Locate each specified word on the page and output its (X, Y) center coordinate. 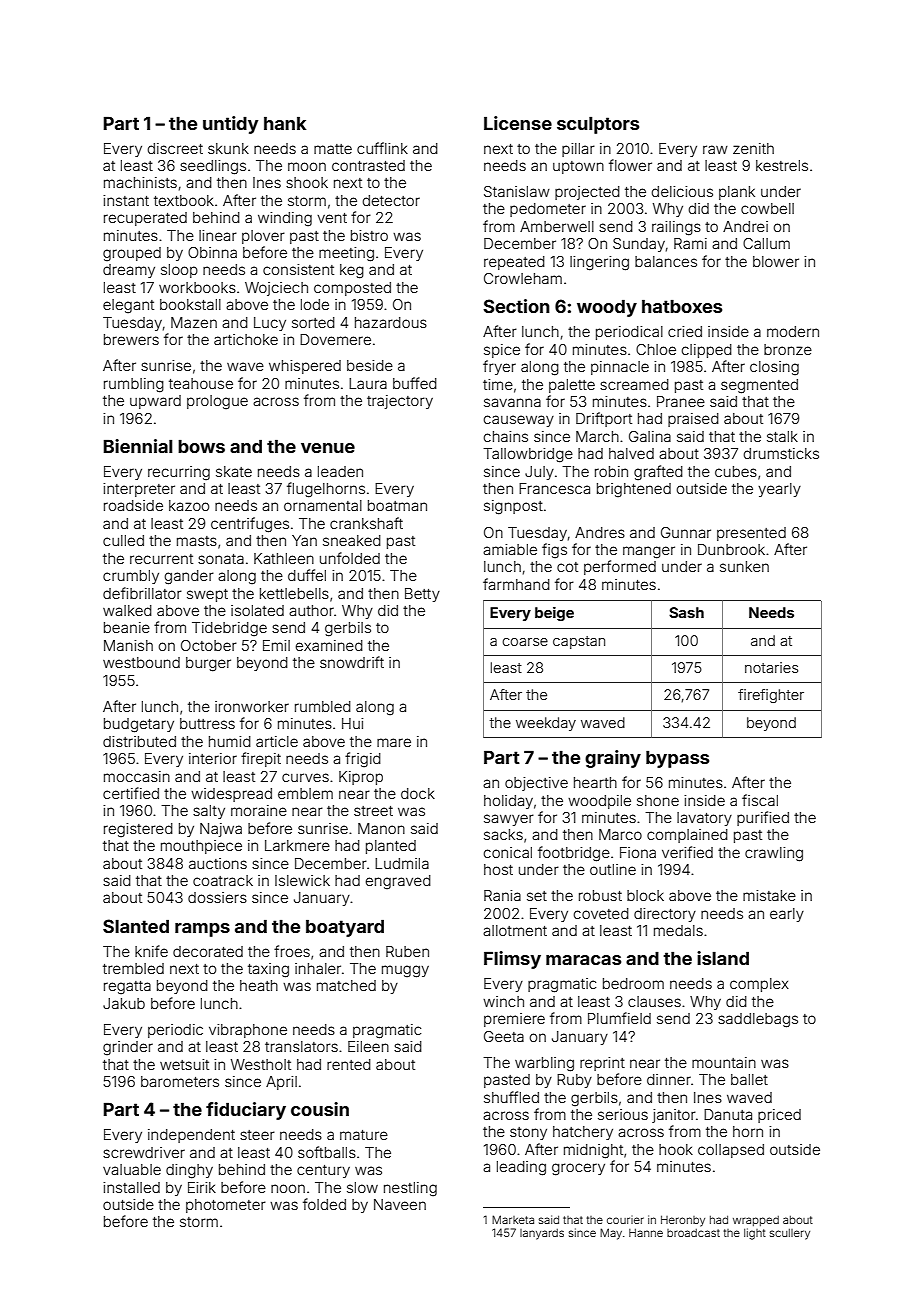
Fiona (638, 852)
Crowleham (523, 278)
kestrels (782, 165)
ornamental (323, 505)
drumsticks (781, 453)
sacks (503, 834)
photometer (226, 1206)
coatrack (223, 880)
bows (201, 446)
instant (126, 200)
